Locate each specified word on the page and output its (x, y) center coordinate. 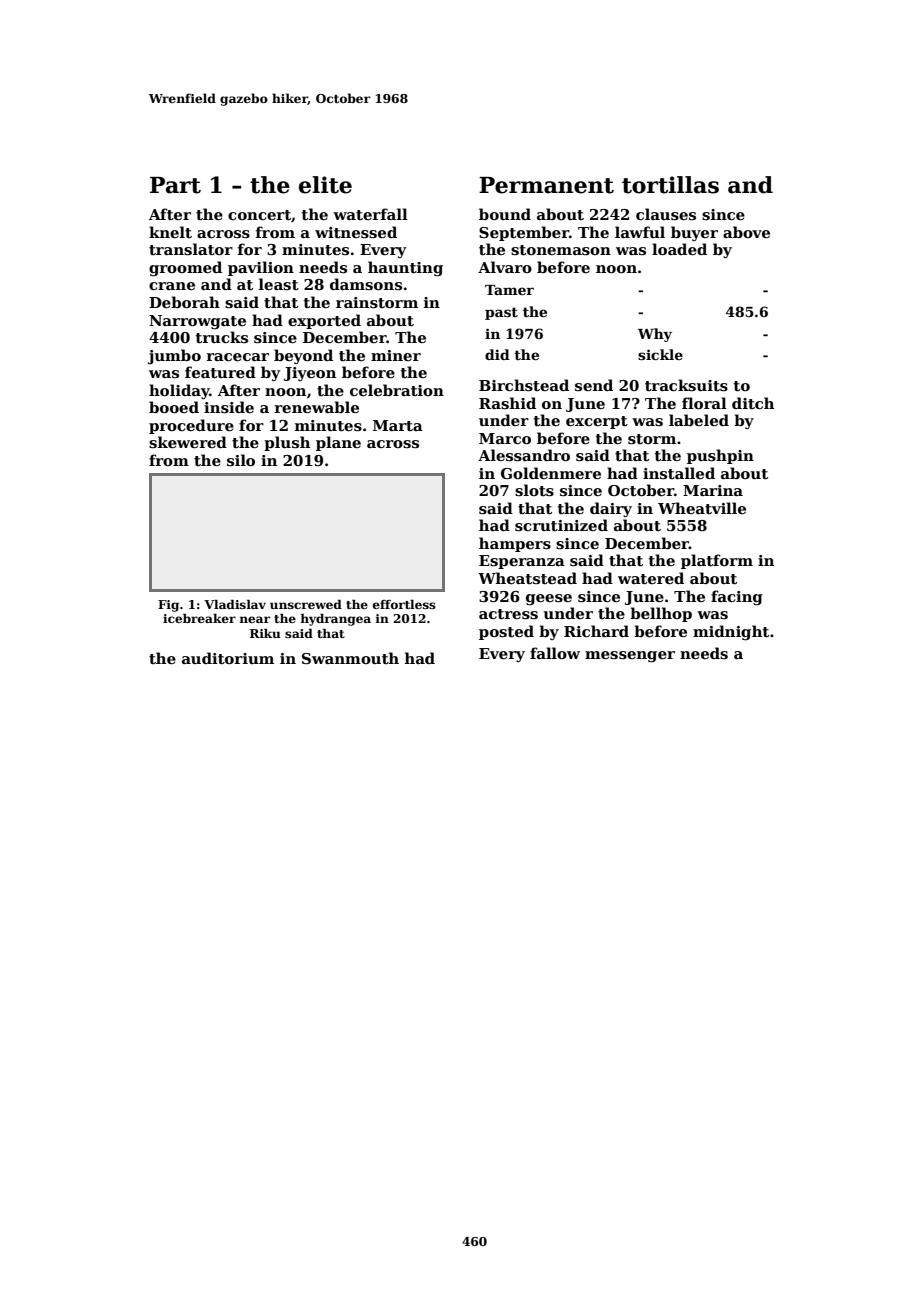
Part (175, 185)
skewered (188, 442)
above (746, 232)
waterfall (370, 214)
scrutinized (561, 525)
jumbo (174, 356)
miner (396, 355)
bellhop (661, 614)
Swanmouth (350, 658)
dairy (611, 509)
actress (508, 614)
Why (655, 335)
